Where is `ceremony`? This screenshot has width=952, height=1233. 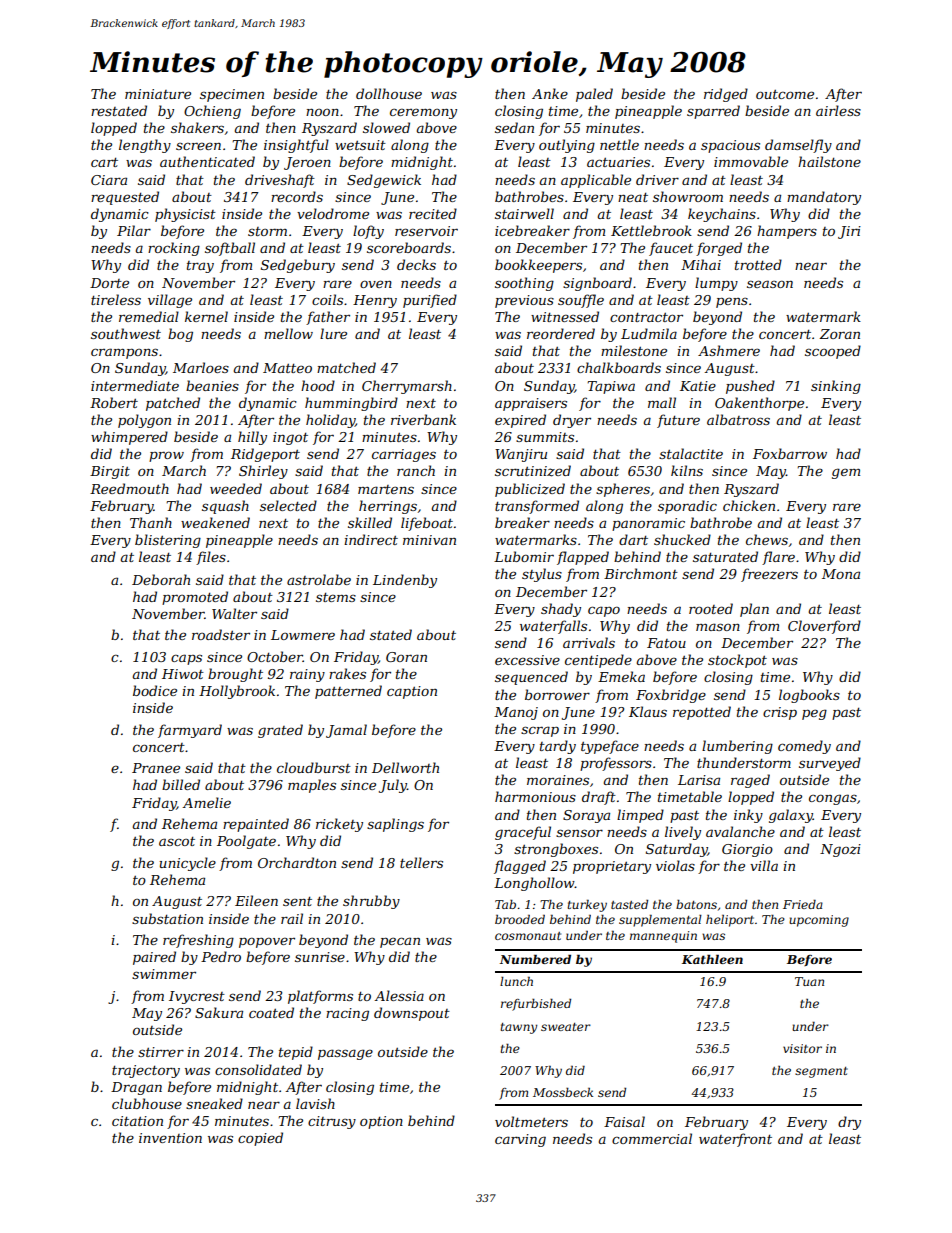
ceremony is located at coordinates (423, 113).
